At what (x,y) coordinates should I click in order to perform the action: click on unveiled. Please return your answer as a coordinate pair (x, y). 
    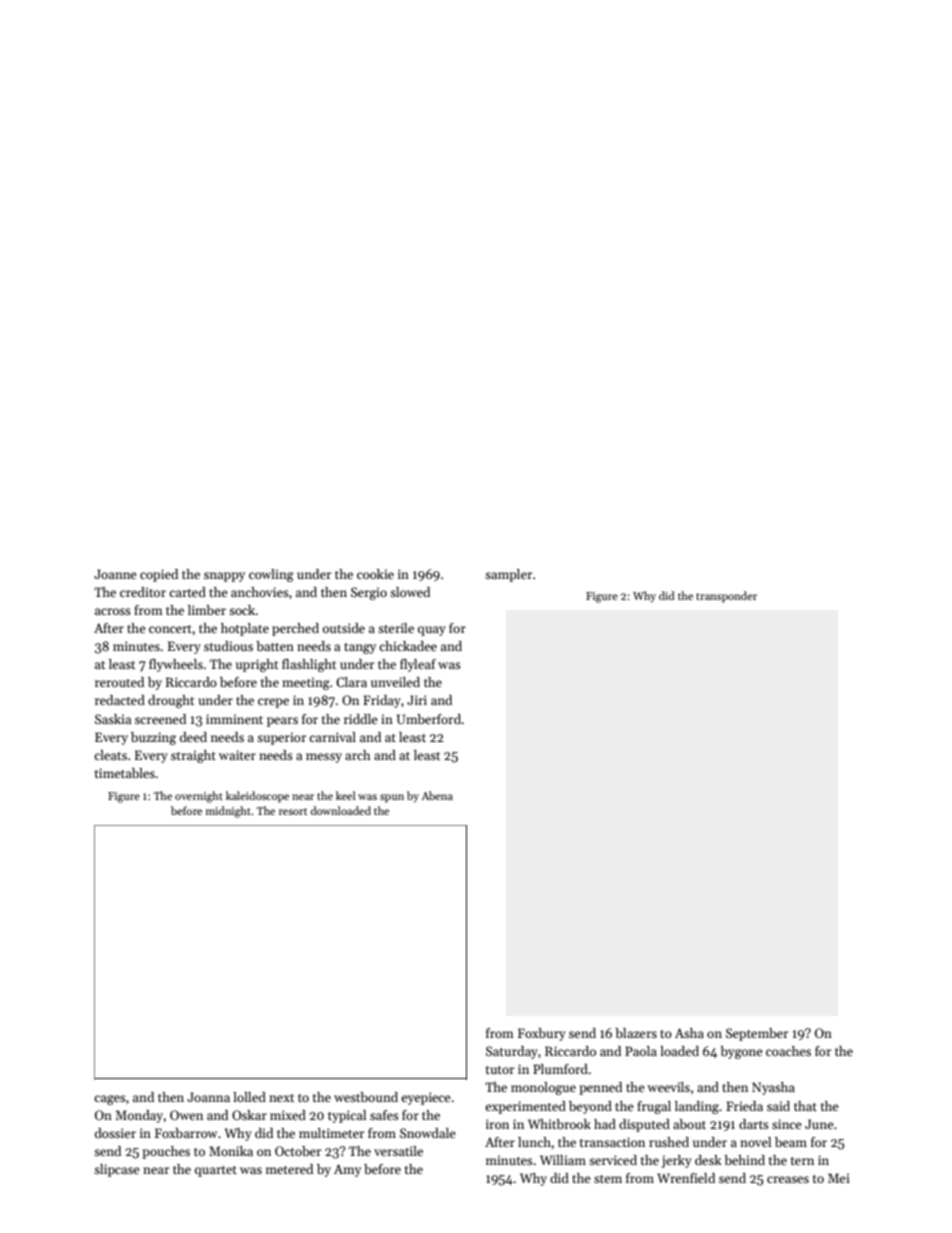
    Looking at the image, I should click on (395, 682).
